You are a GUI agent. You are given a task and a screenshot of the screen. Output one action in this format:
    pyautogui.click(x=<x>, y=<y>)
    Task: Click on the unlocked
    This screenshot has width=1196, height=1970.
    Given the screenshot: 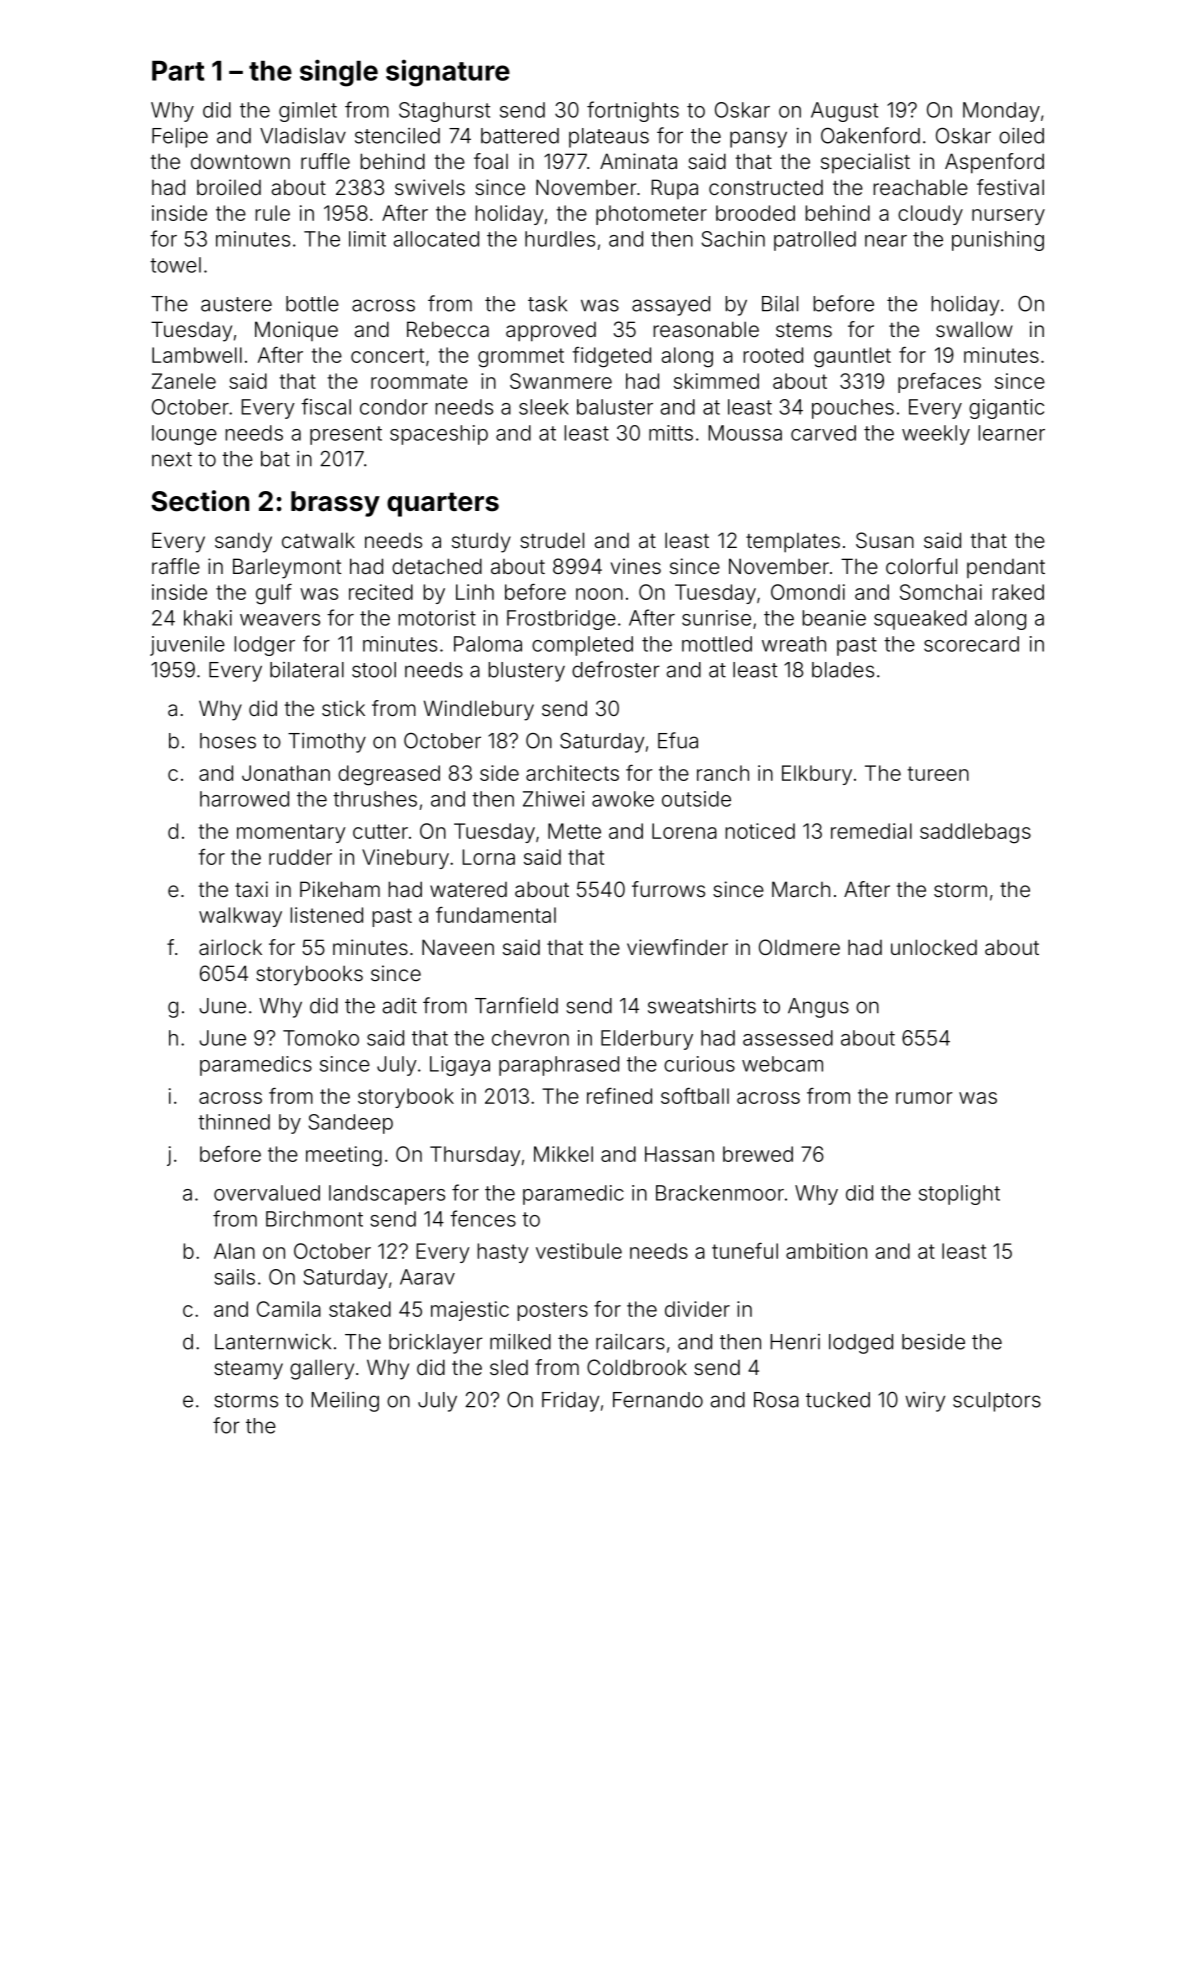 What is the action you would take?
    pyautogui.click(x=934, y=947)
